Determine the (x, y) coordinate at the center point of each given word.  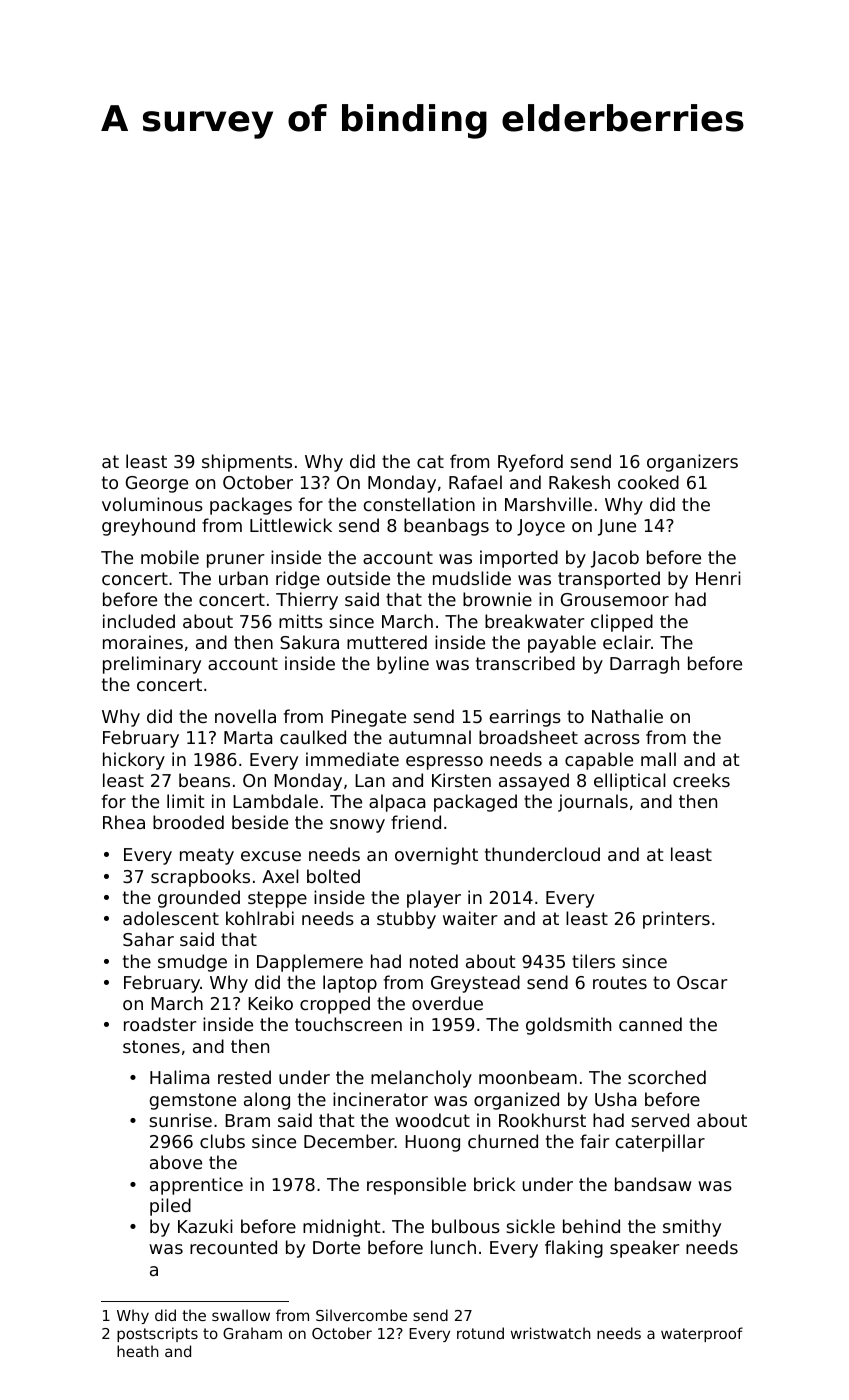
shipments (247, 463)
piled (170, 1207)
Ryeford (530, 463)
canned (650, 1024)
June (617, 527)
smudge (192, 963)
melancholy (421, 1079)
